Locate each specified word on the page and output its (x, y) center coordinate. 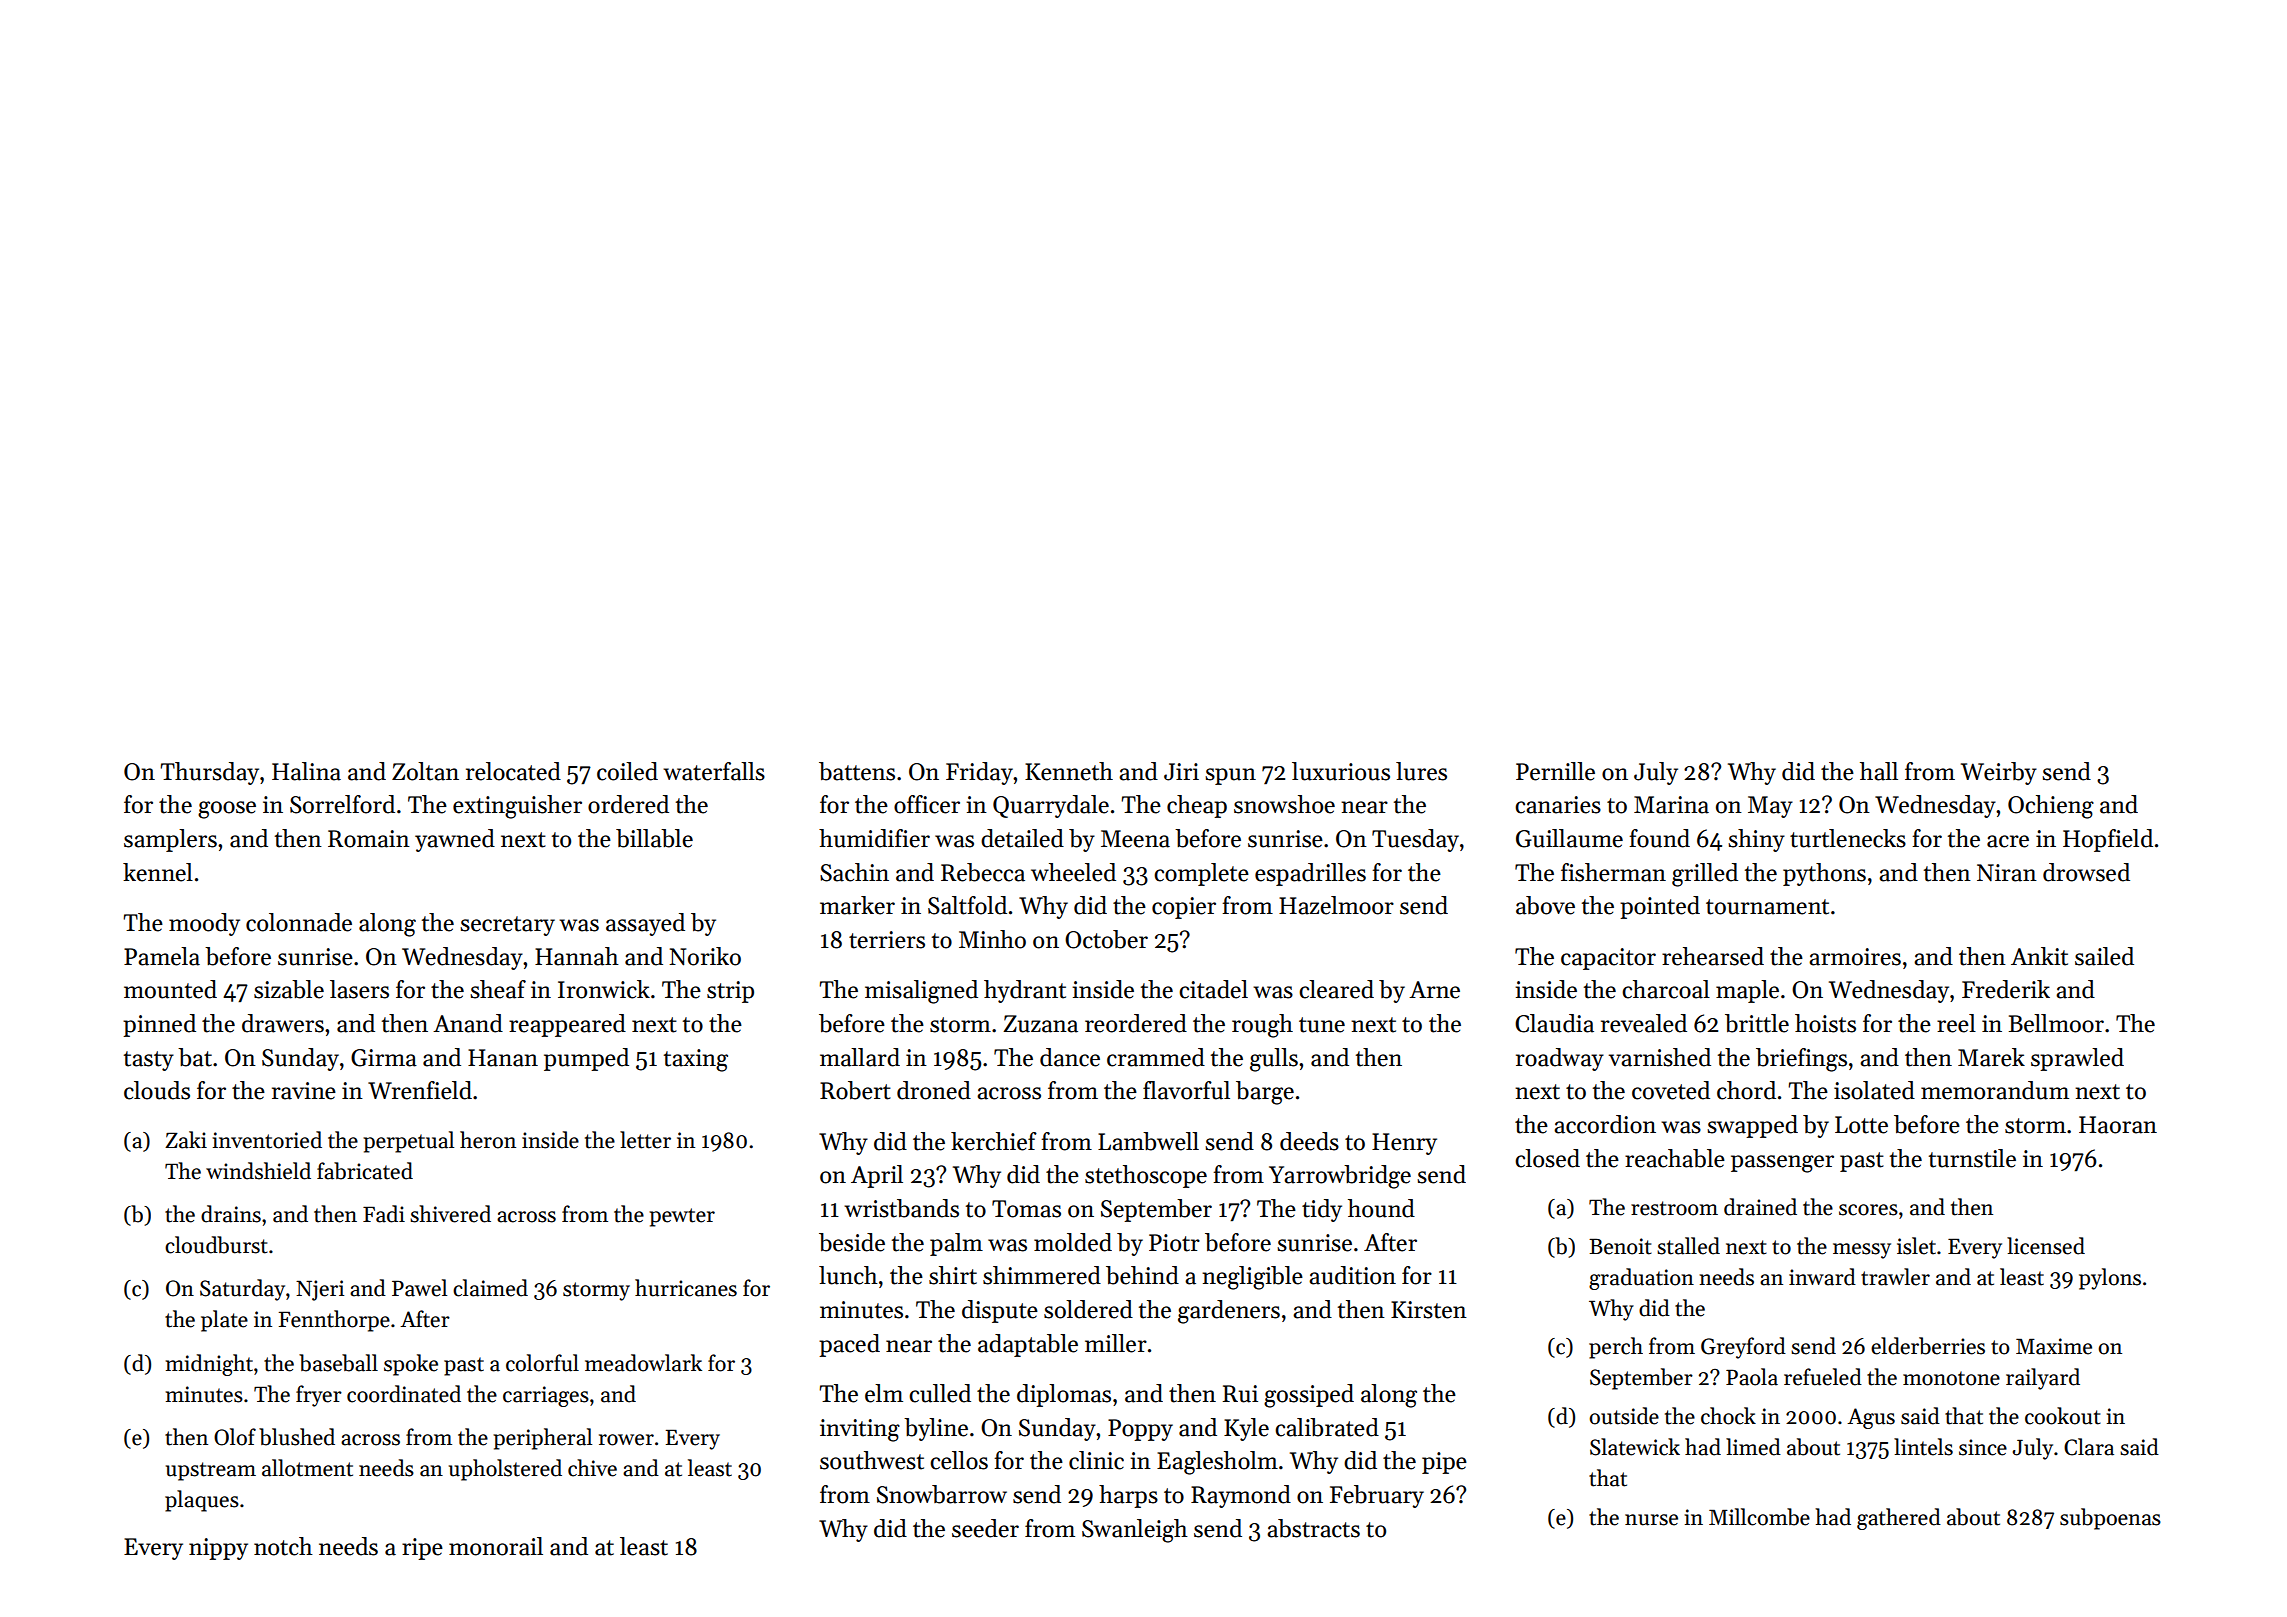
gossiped (1309, 1396)
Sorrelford (342, 804)
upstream (211, 1471)
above (1545, 905)
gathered (1899, 1519)
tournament (1767, 907)
